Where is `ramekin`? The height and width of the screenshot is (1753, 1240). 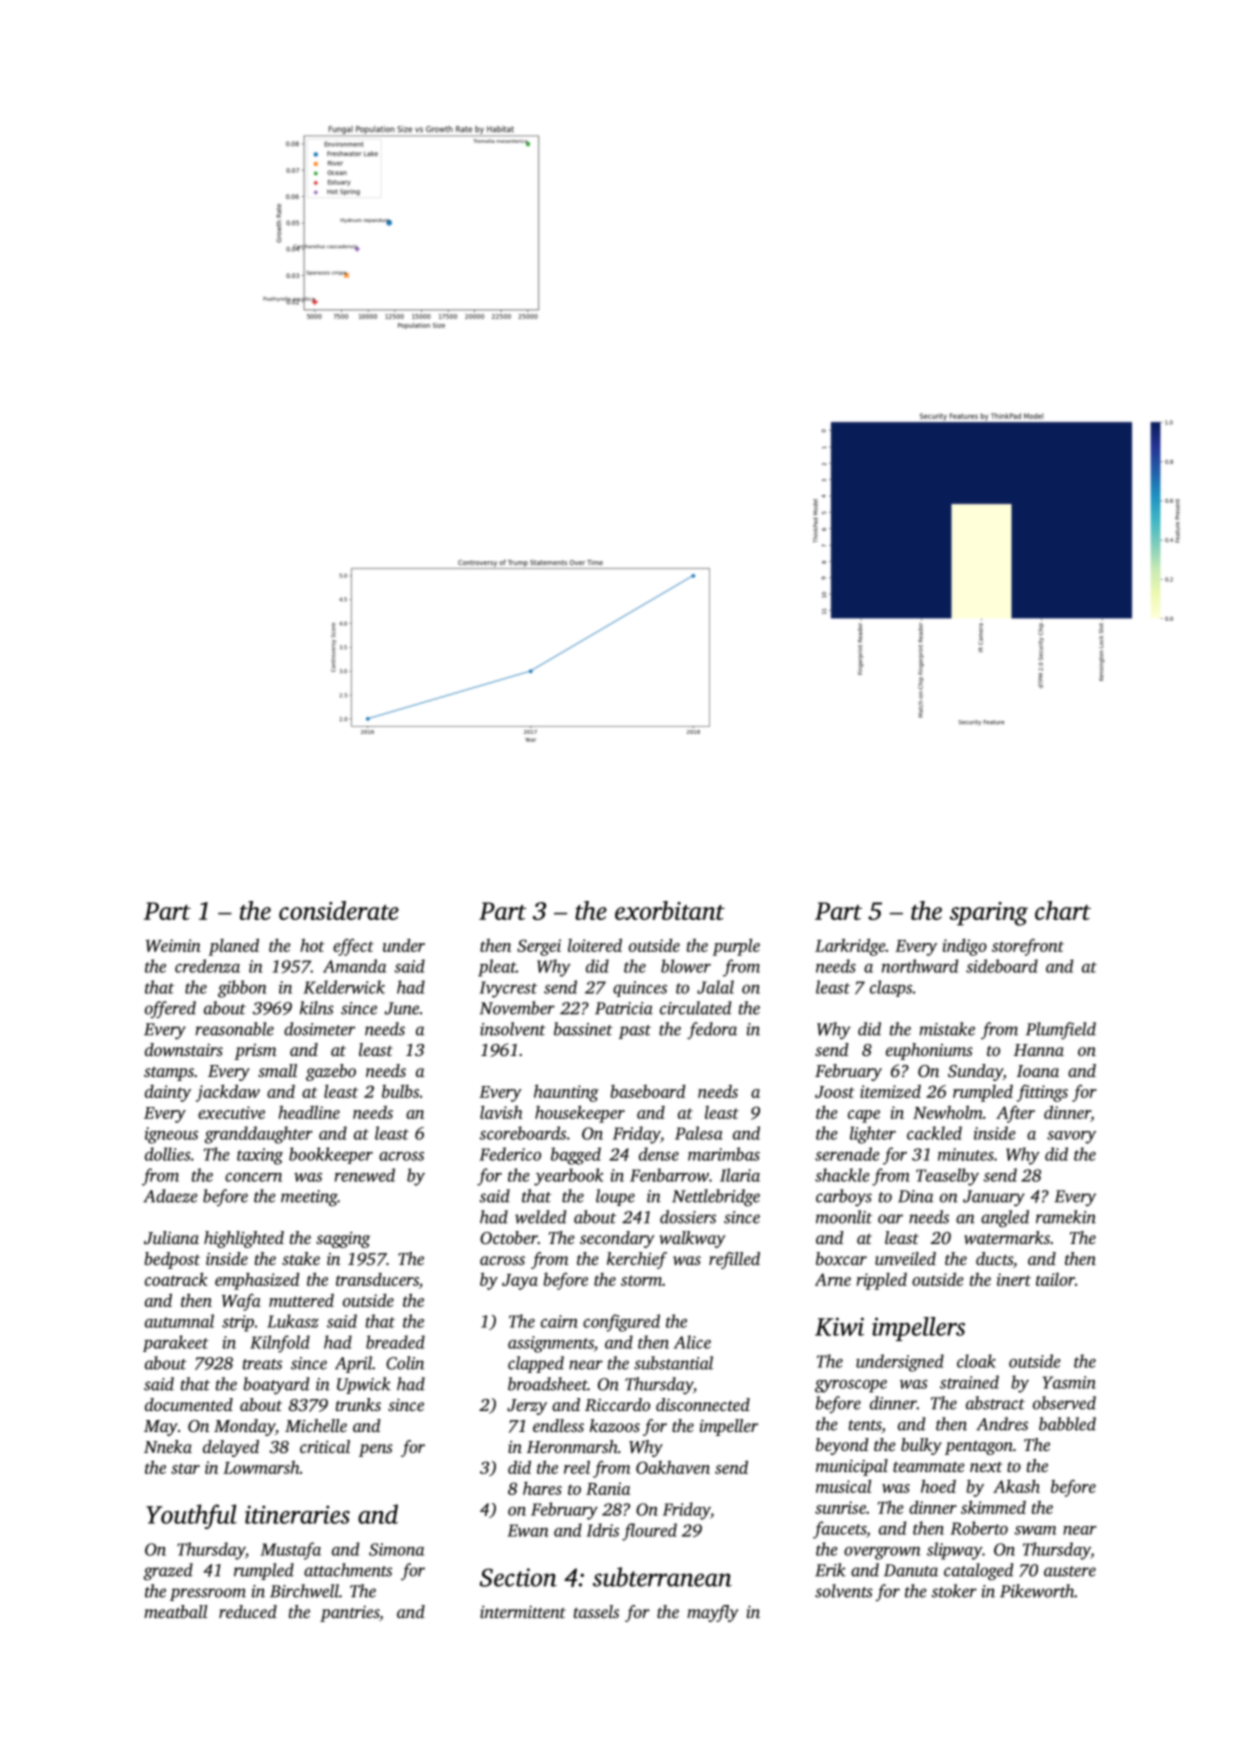
ramekin is located at coordinates (1066, 1217).
